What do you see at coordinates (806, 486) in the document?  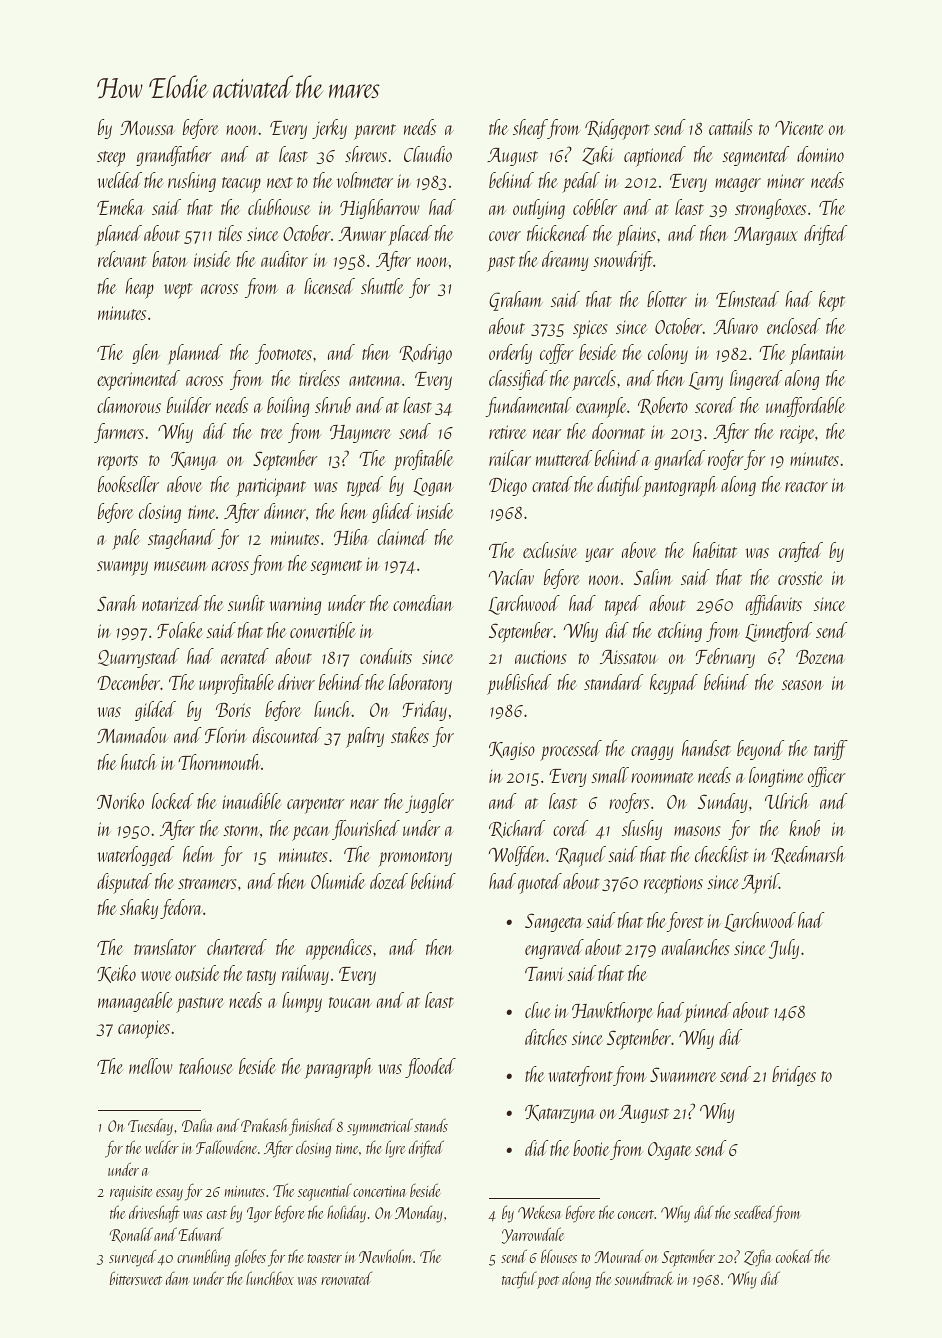 I see `reactor` at bounding box center [806, 486].
